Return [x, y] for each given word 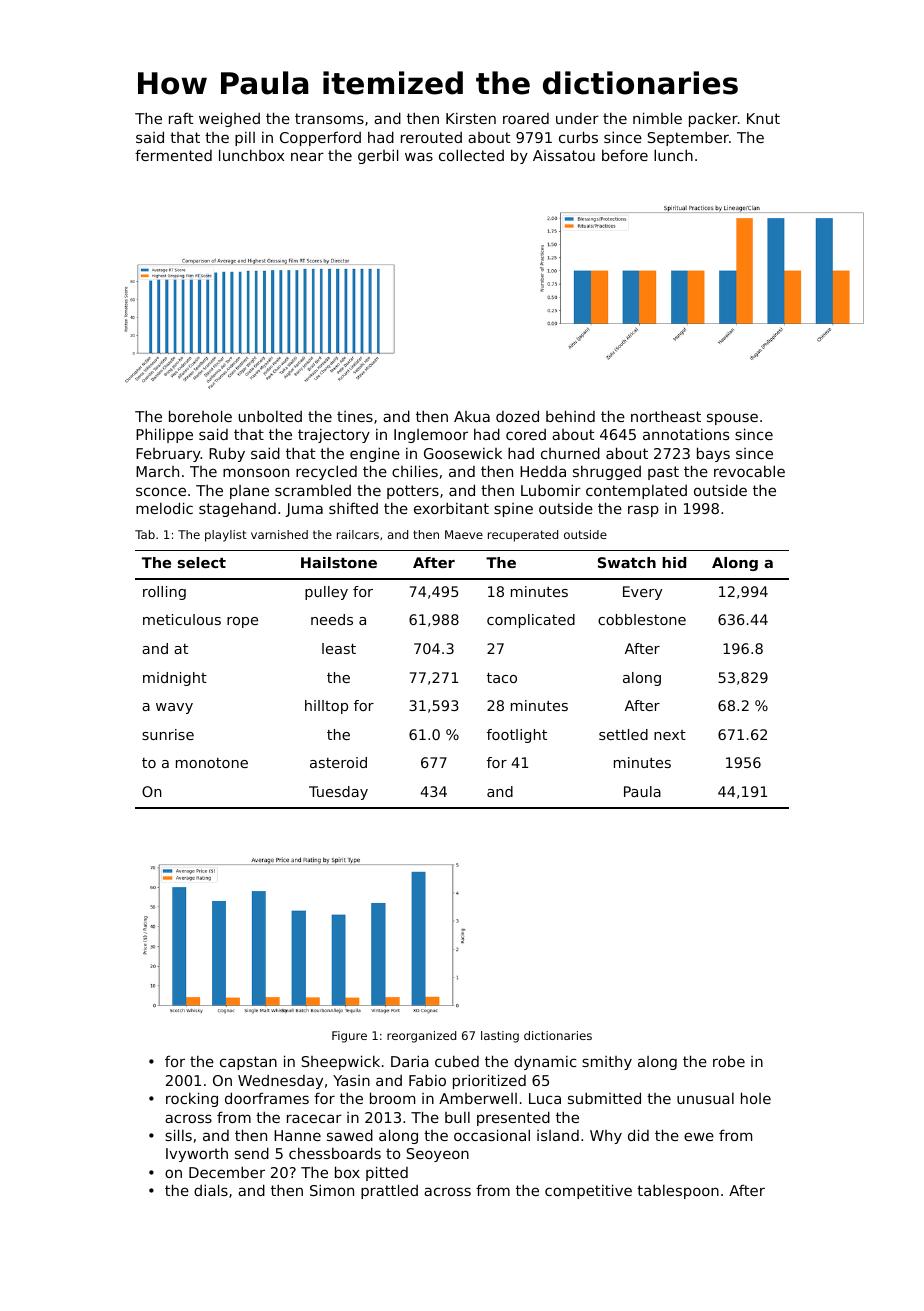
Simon [332, 1190]
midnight [175, 679]
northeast [666, 416]
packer [713, 119]
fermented [173, 155]
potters [413, 492]
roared [526, 118]
